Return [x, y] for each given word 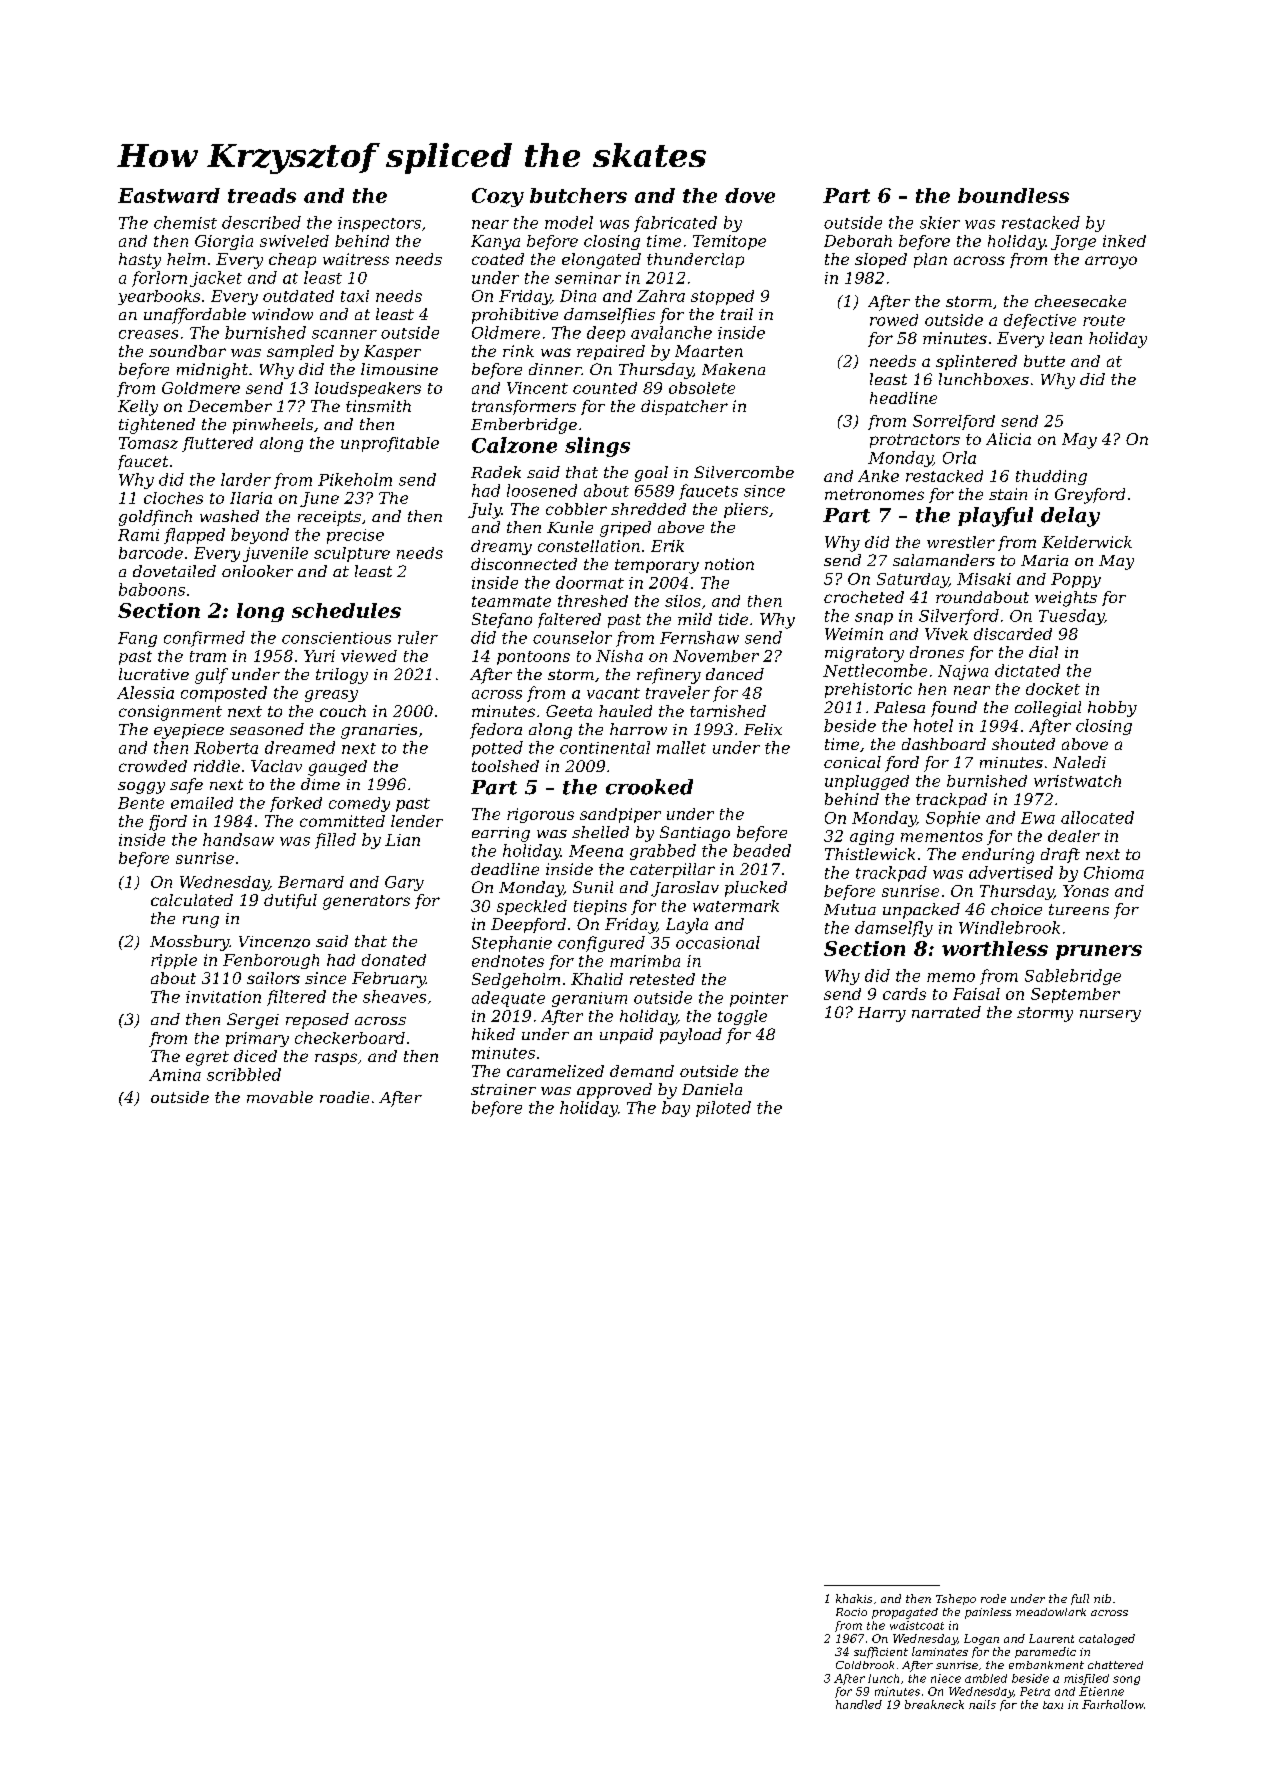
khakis [854, 1598]
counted [605, 388]
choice [1016, 909]
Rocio [851, 1612]
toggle [742, 1017]
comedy [359, 804]
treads [262, 195]
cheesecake [1080, 301]
